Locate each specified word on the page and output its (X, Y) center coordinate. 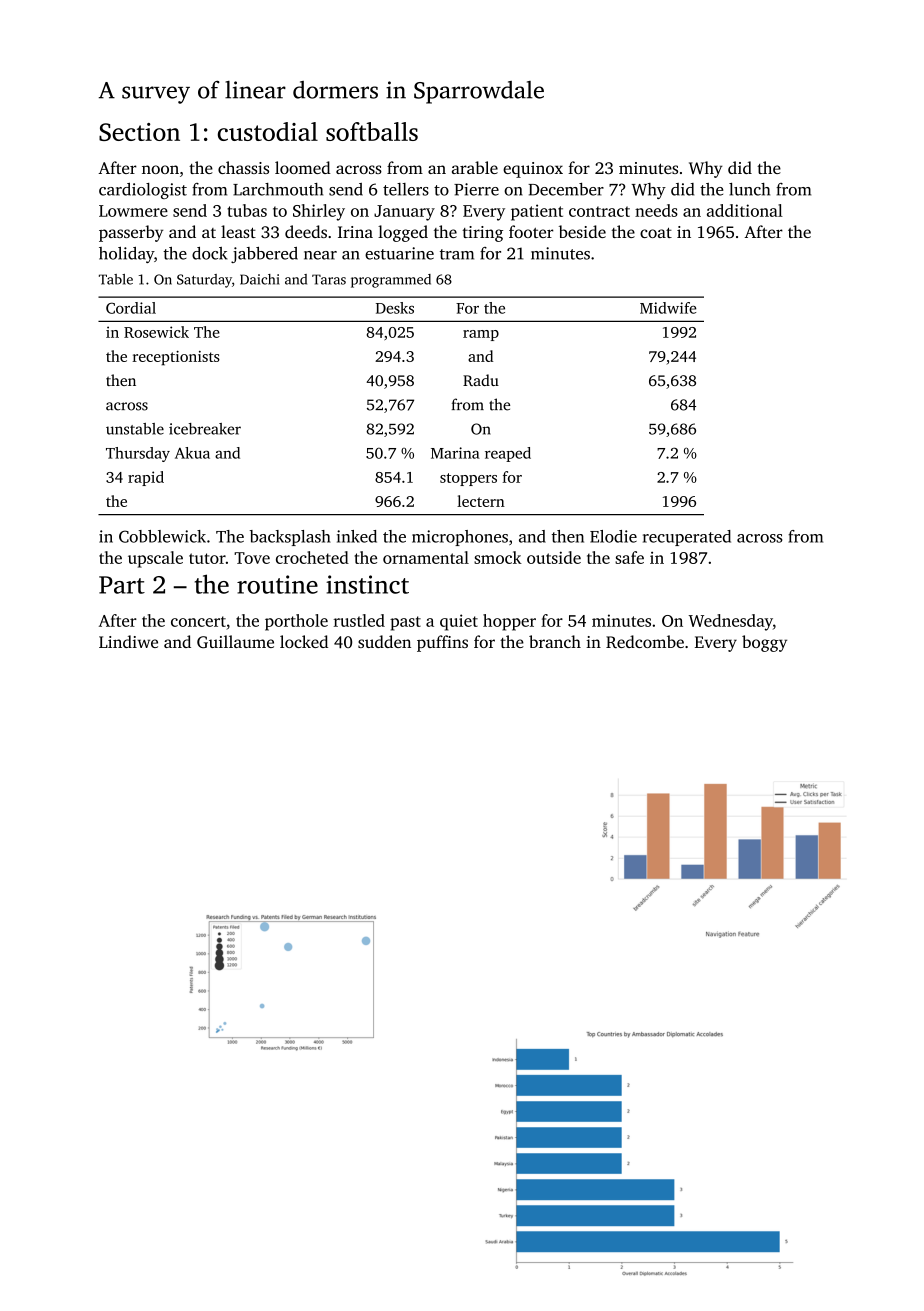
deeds (306, 231)
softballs (372, 131)
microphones (460, 538)
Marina (455, 453)
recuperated (687, 538)
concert (198, 621)
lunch (749, 189)
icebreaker (205, 429)
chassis (243, 167)
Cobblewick (162, 536)
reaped (508, 454)
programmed (391, 281)
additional (745, 210)
